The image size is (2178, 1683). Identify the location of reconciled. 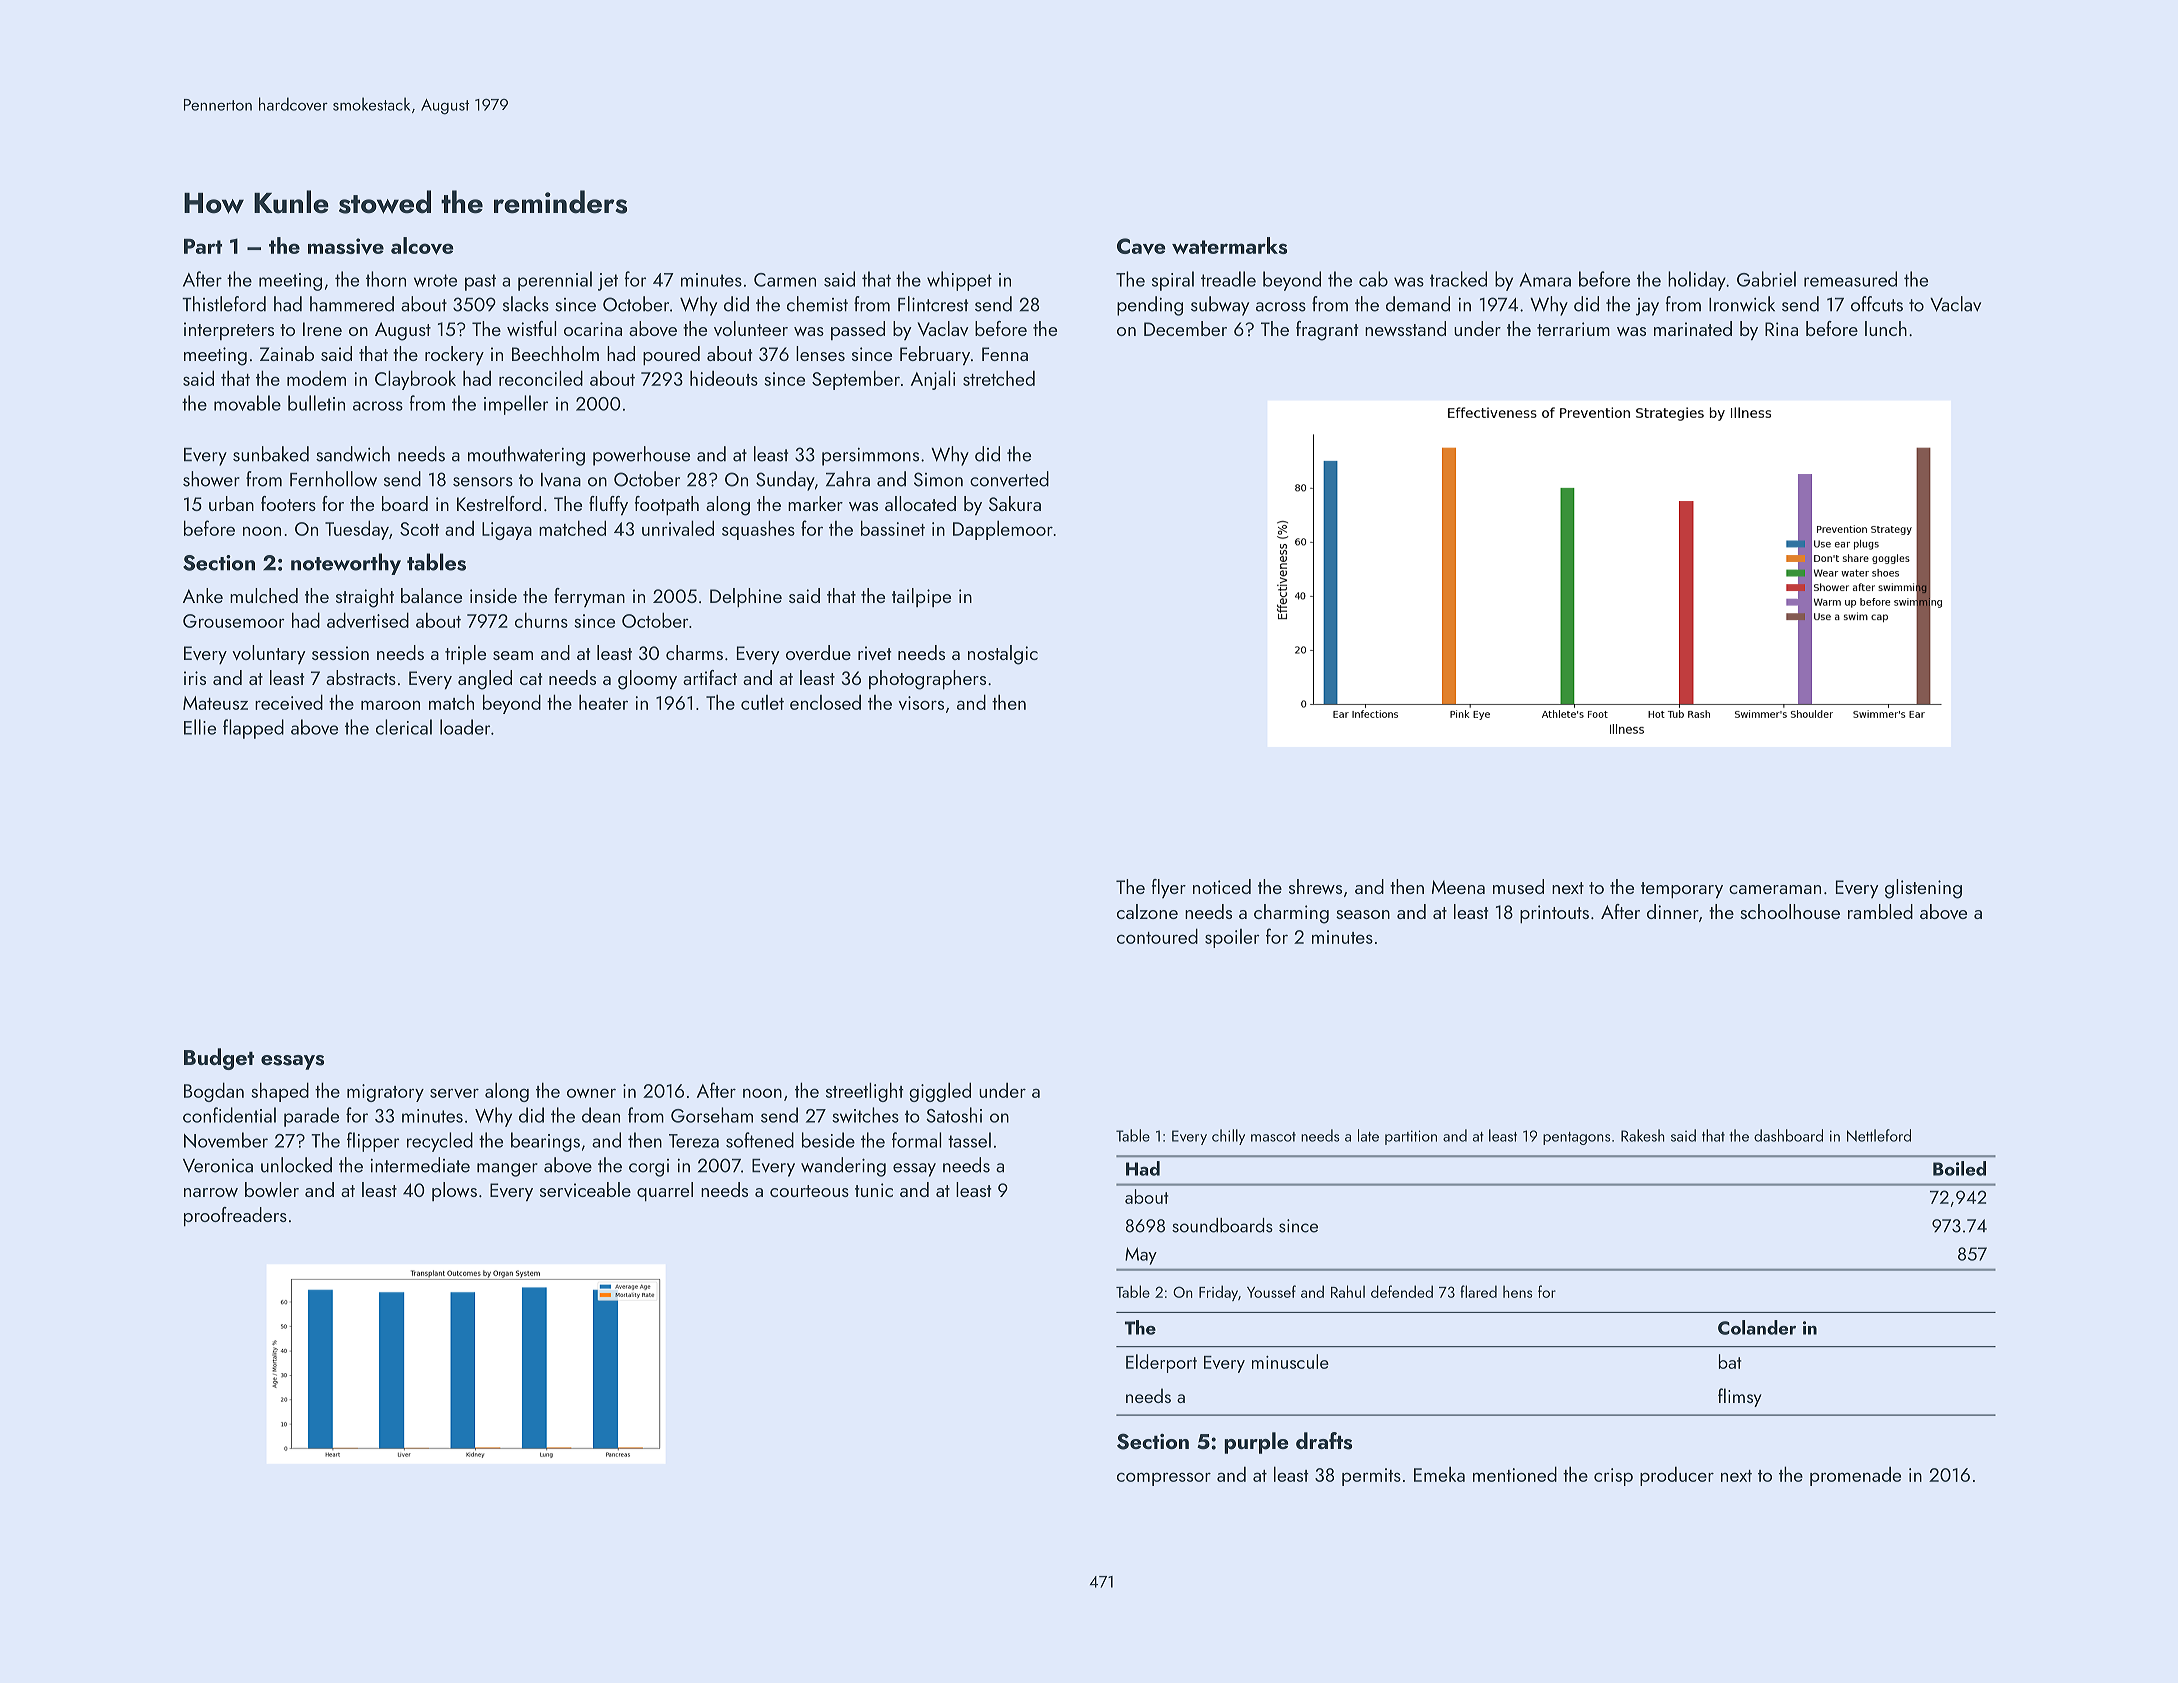
(541, 378).
